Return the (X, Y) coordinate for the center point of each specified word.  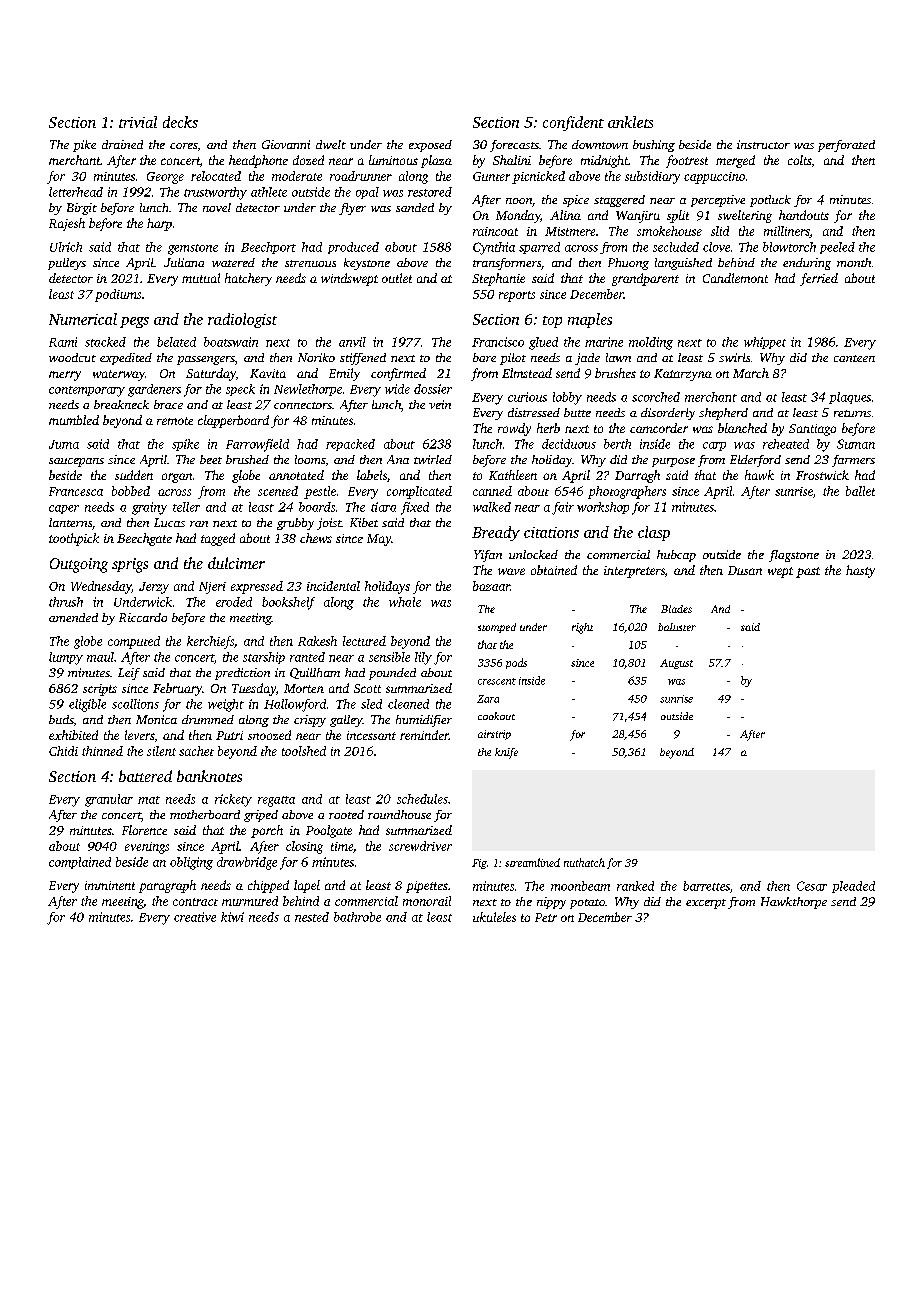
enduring (807, 264)
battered (145, 776)
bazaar (491, 586)
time (342, 846)
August (676, 664)
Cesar (812, 886)
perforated (846, 146)
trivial (138, 122)
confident (573, 123)
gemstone (193, 249)
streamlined (532, 862)
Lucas (169, 522)
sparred (539, 248)
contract (195, 902)
